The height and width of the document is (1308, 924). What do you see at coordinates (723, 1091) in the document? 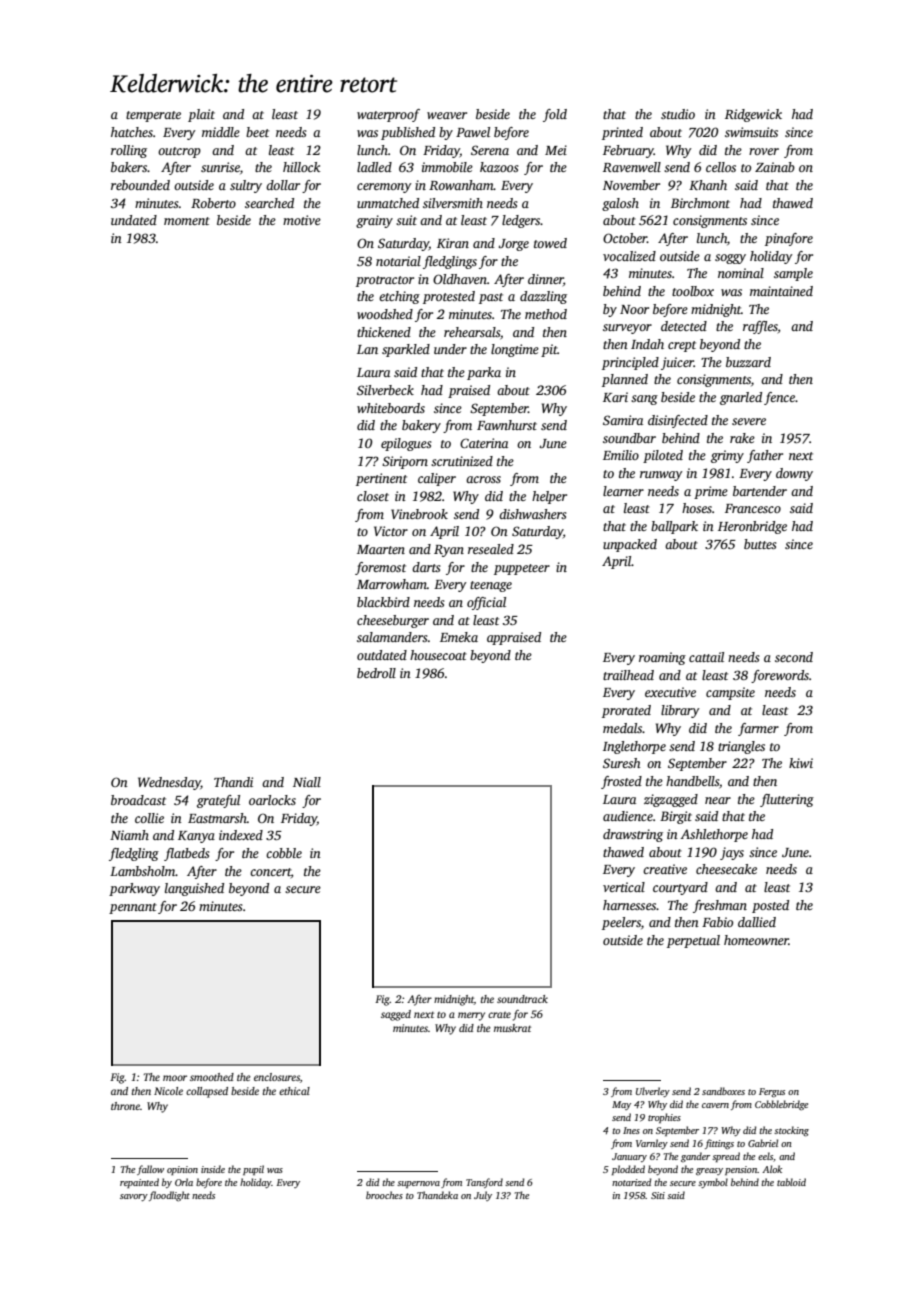
I see `sandboxes` at bounding box center [723, 1091].
